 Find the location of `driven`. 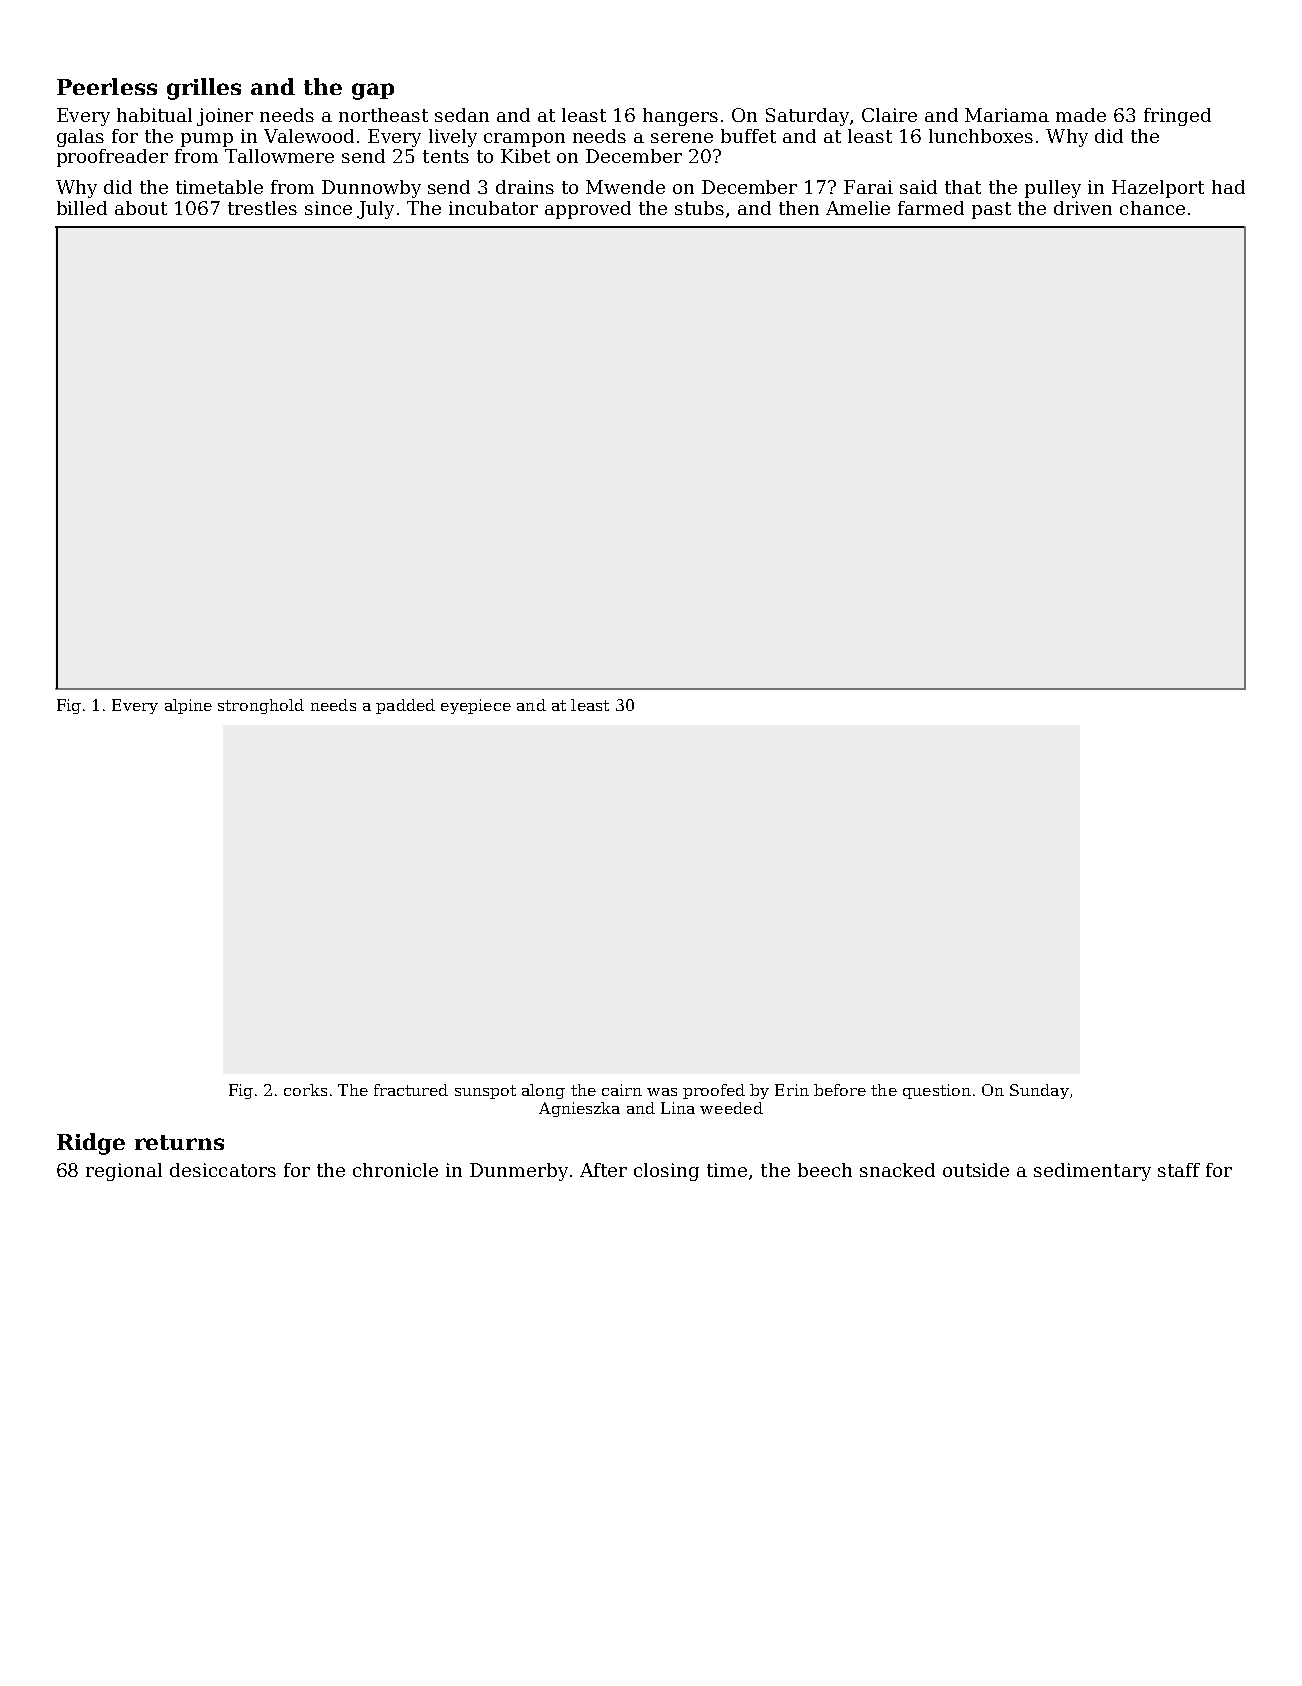

driven is located at coordinates (1083, 208).
